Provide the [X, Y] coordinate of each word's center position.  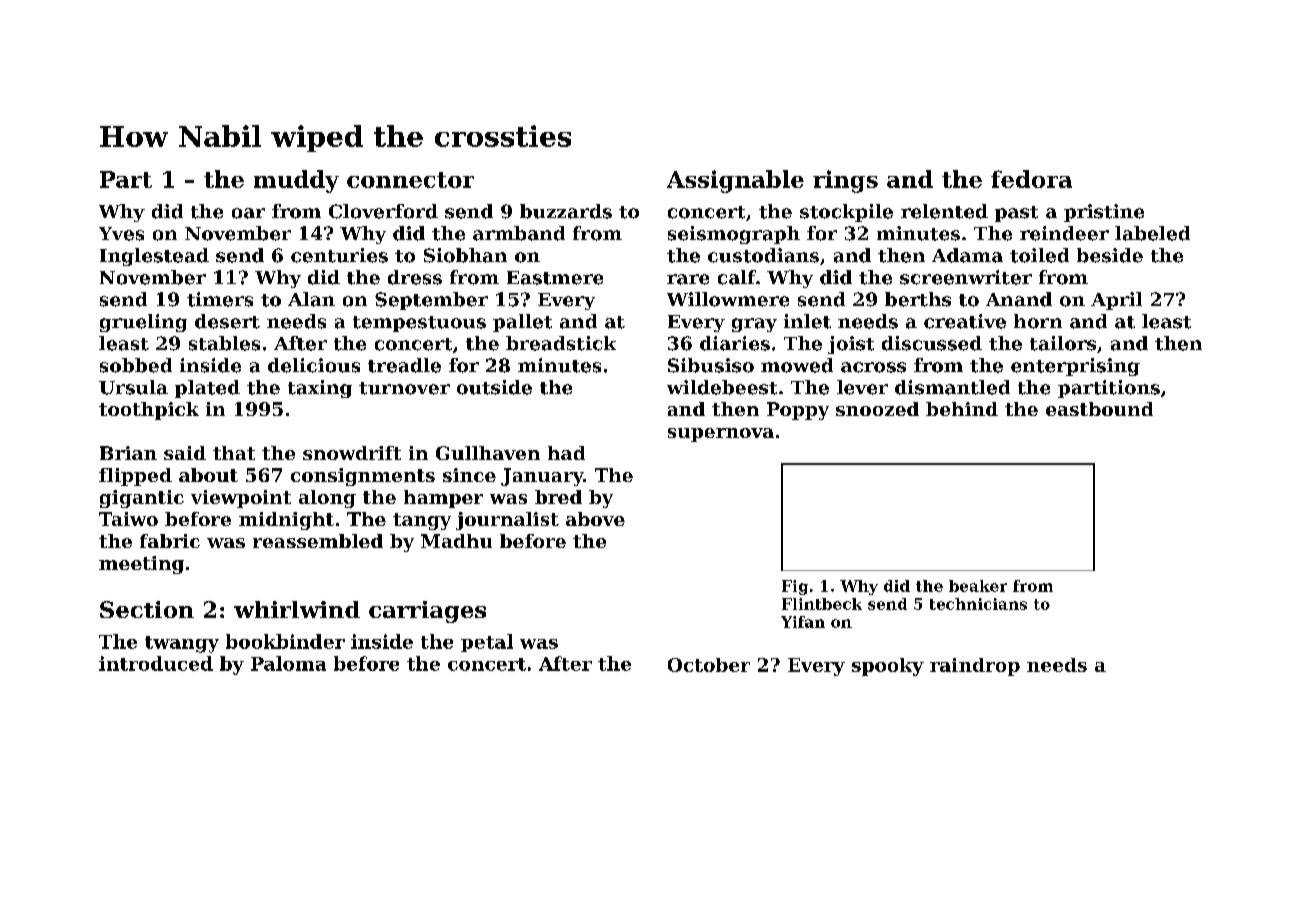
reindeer [1064, 233]
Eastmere [555, 278]
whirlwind [297, 609]
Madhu [456, 541]
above [595, 519]
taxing [320, 389]
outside [494, 387]
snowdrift [352, 453]
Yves [121, 234]
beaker [978, 586]
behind [962, 409]
